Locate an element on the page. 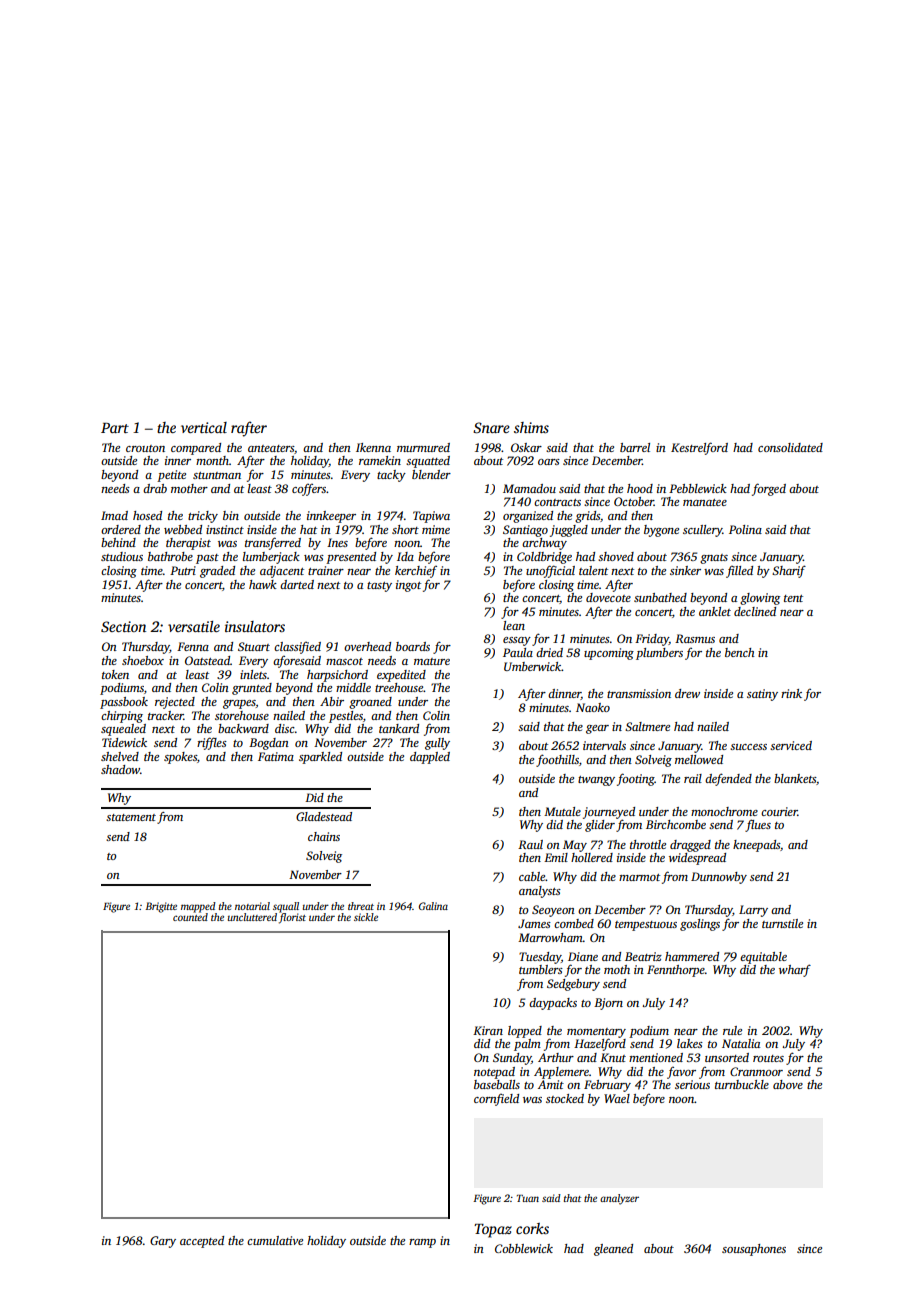  Kestrelford is located at coordinates (699, 448).
